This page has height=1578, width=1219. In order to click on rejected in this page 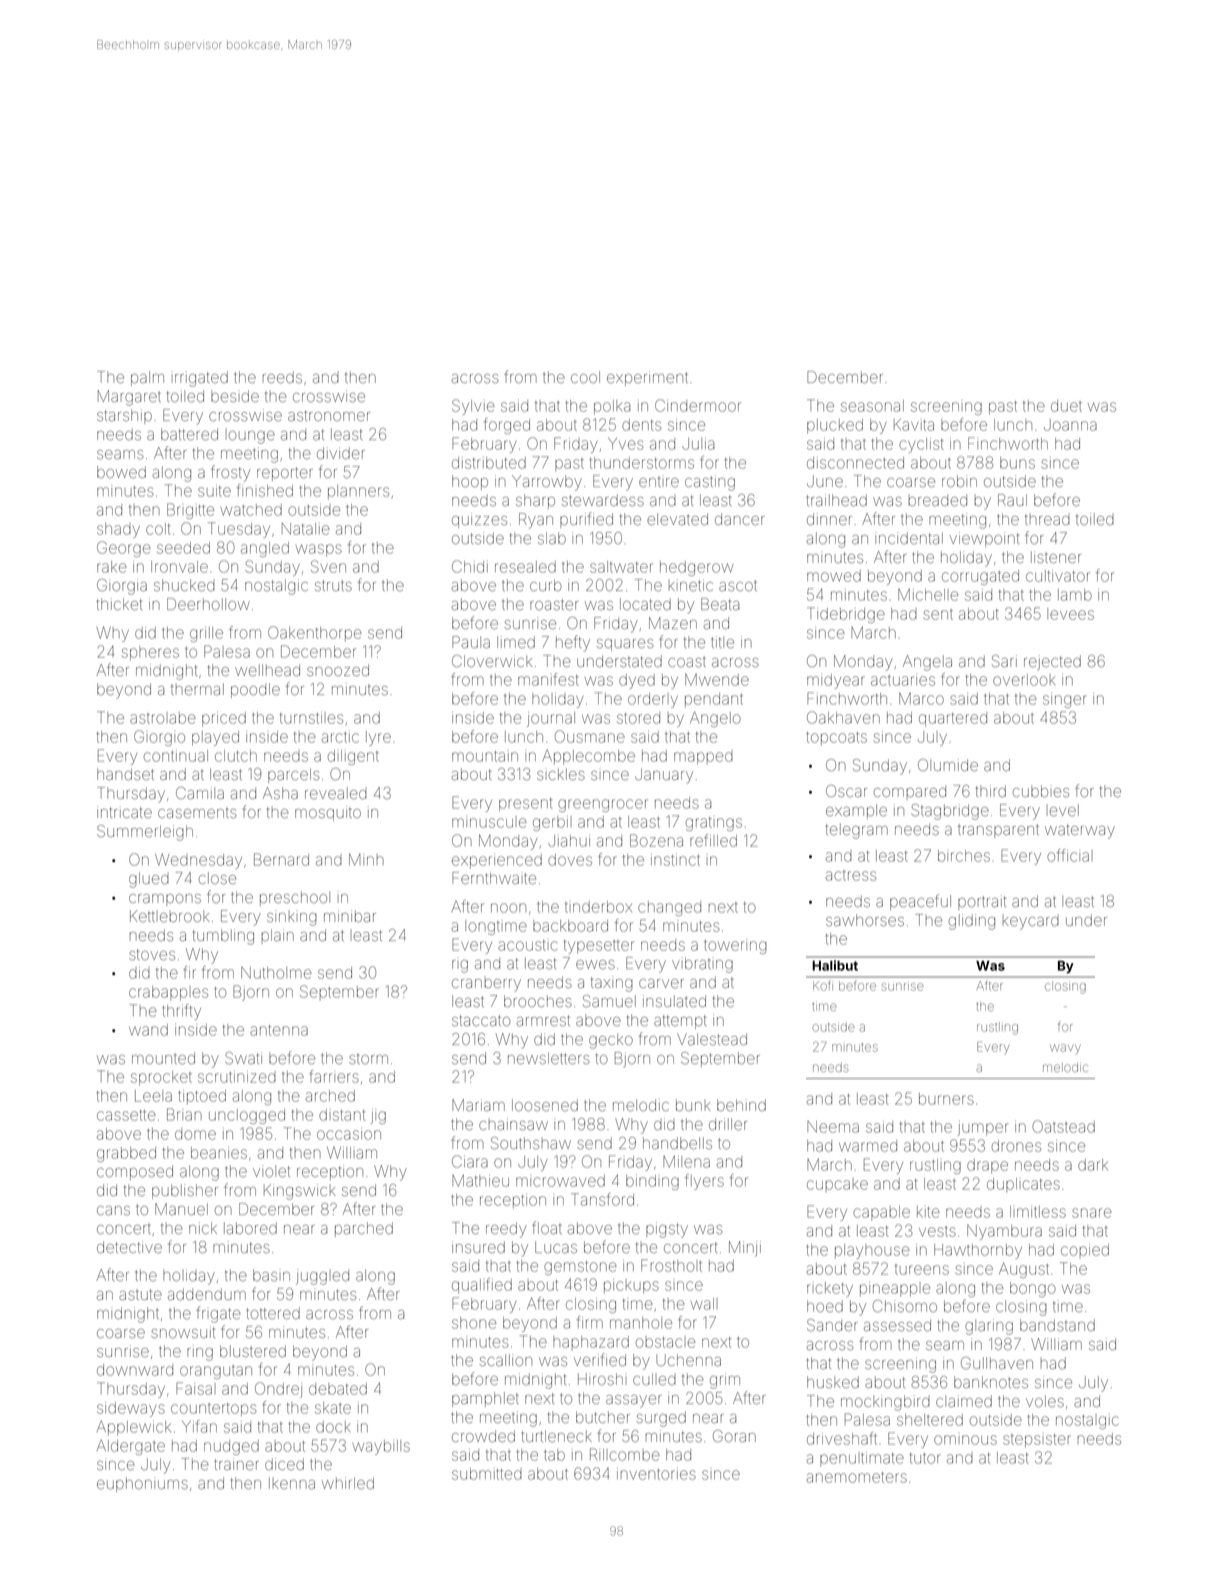, I will do `click(1052, 662)`.
